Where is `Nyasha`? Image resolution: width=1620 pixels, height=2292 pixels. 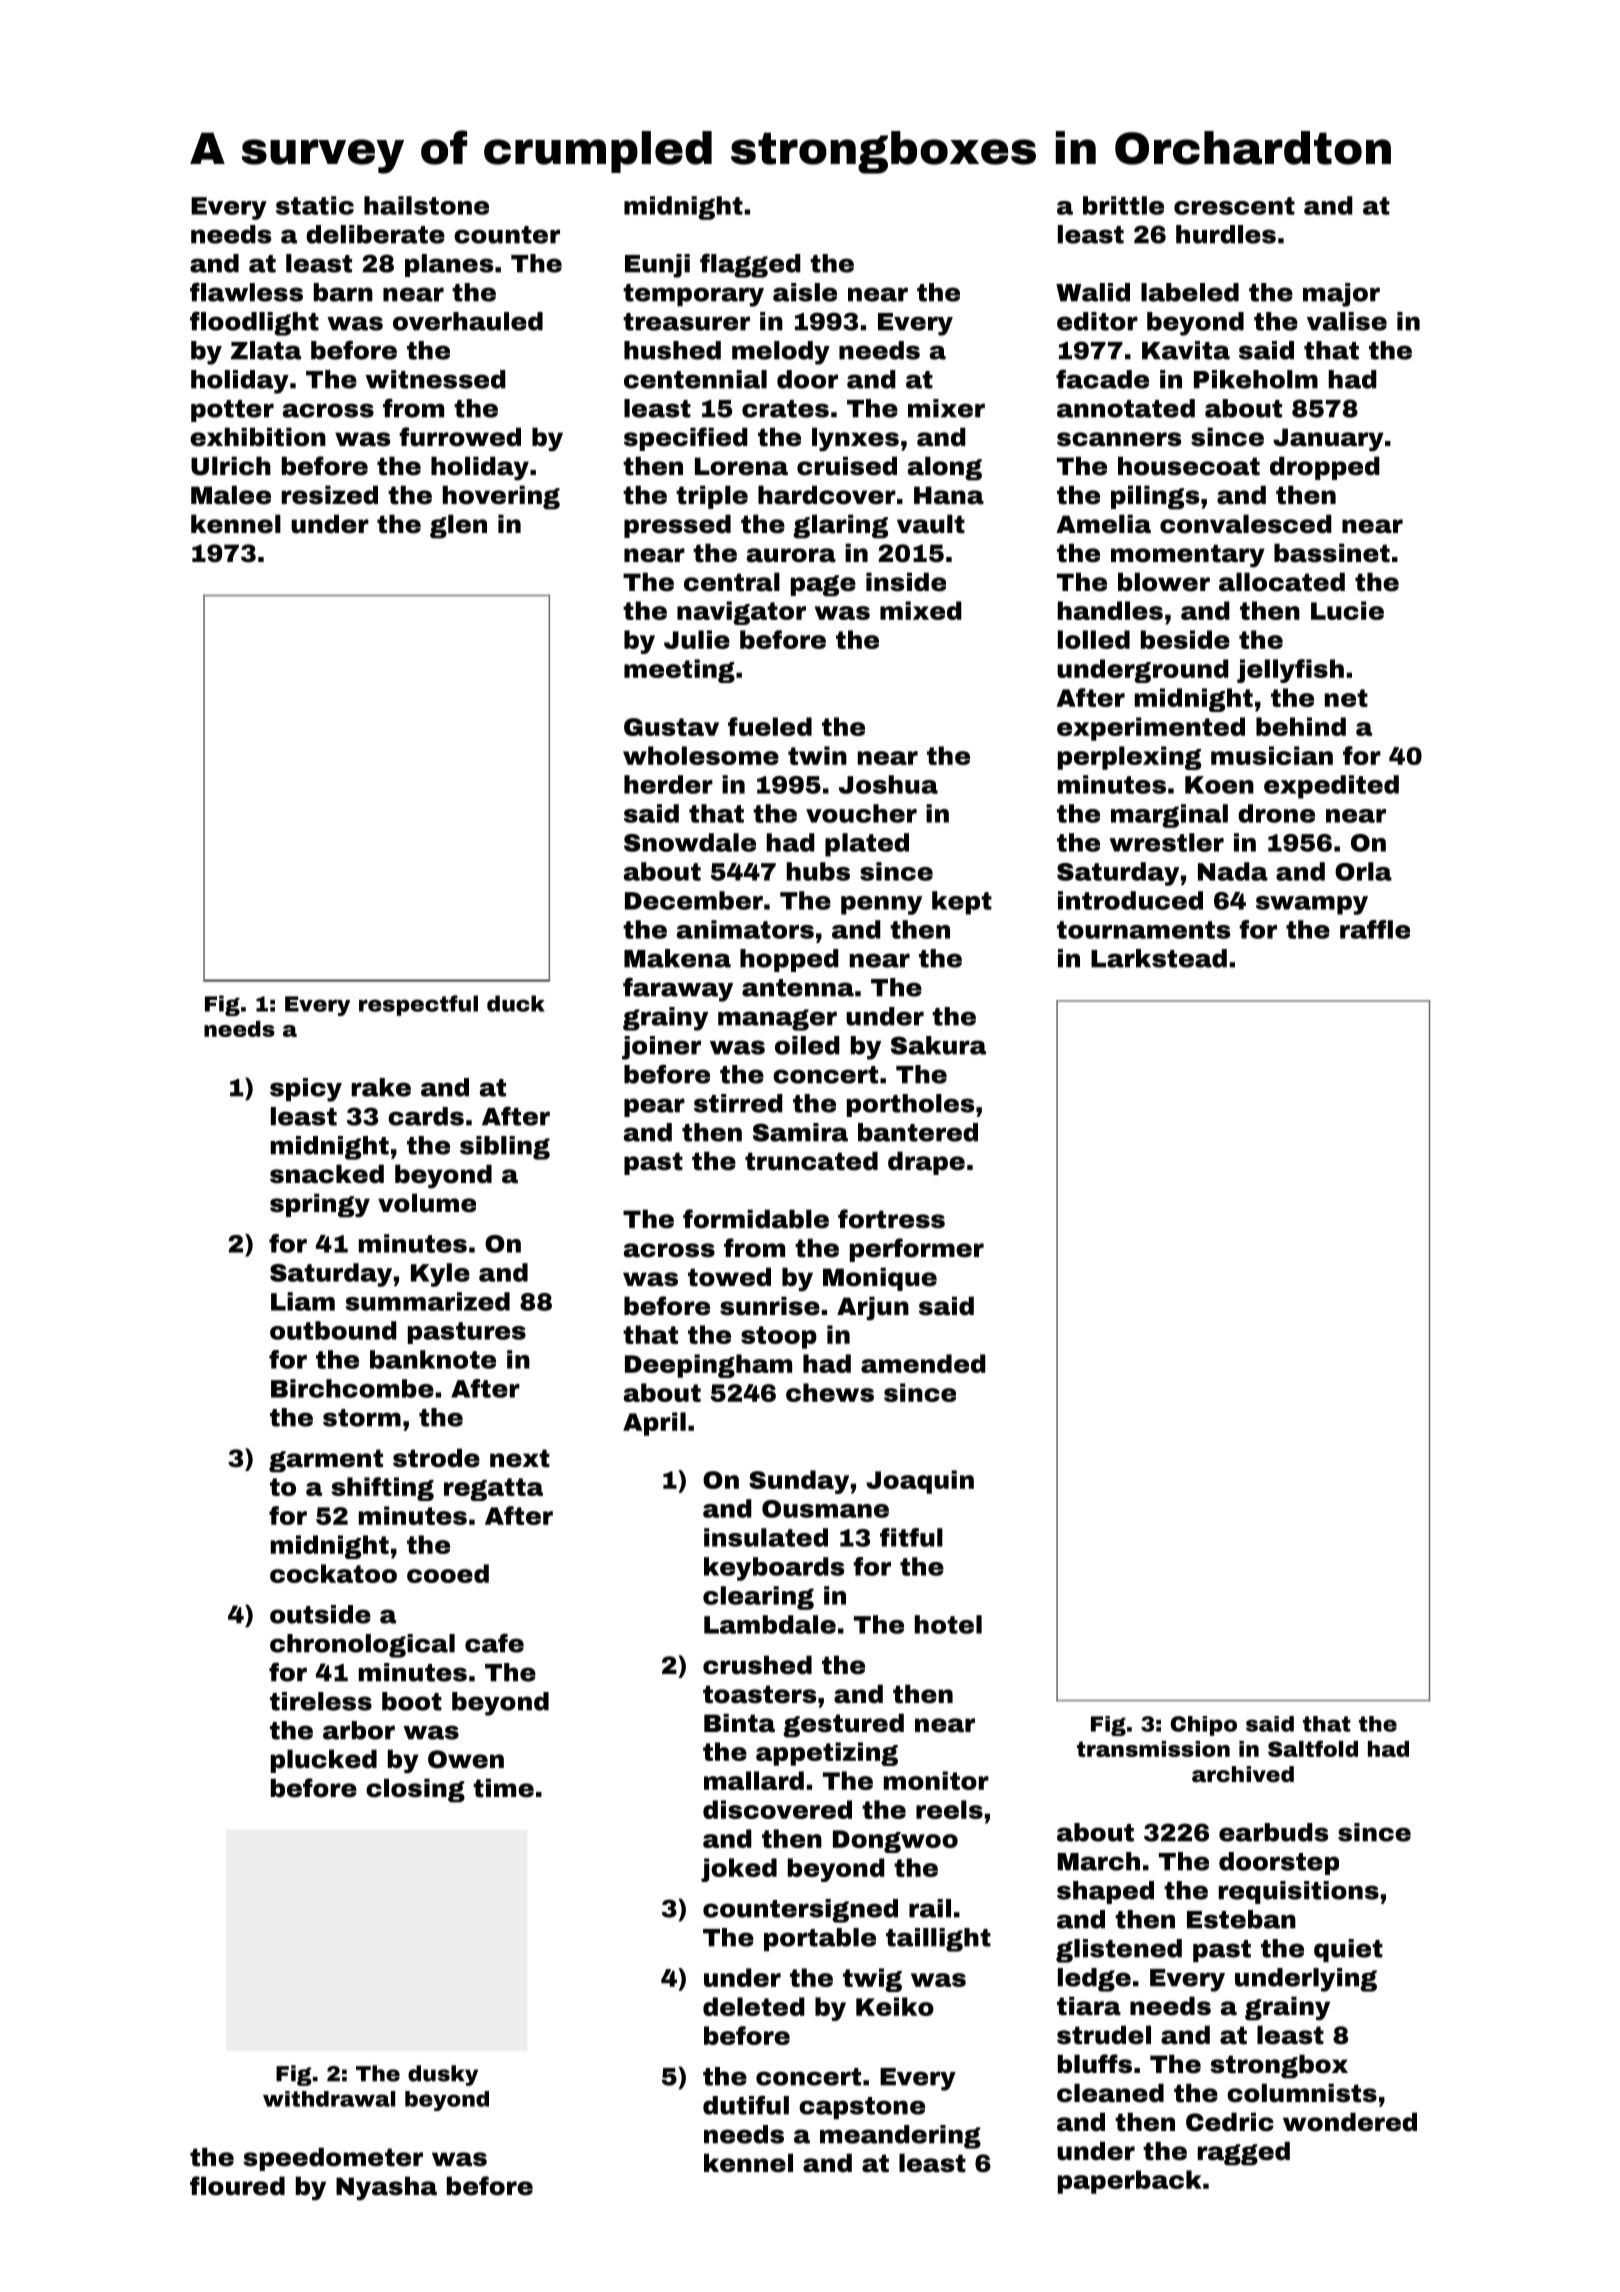
Nyasha is located at coordinates (386, 2188).
